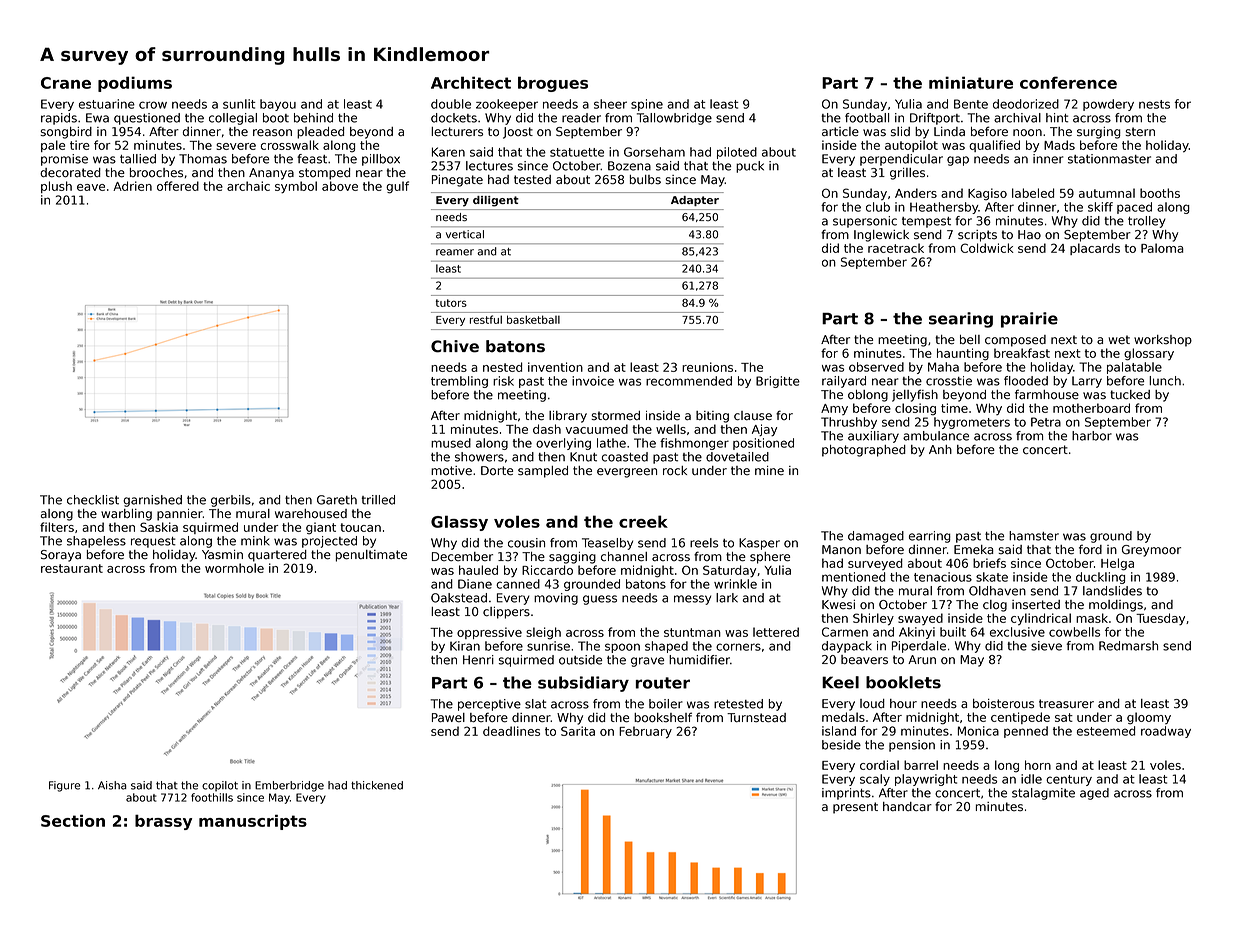 The height and width of the page is (952, 1233). I want to click on Glassy, so click(459, 523).
